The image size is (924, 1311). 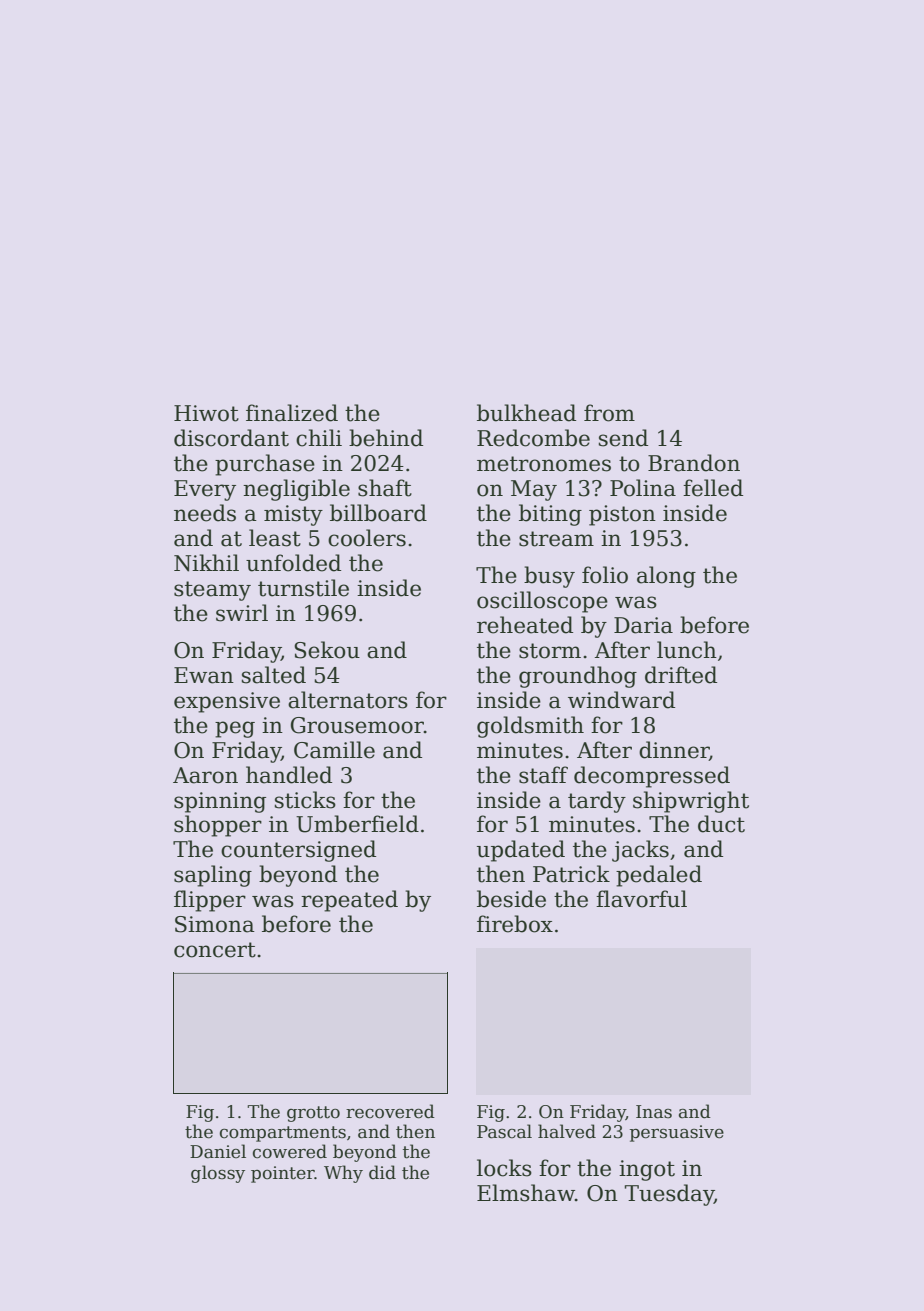 I want to click on storm, so click(x=550, y=651).
